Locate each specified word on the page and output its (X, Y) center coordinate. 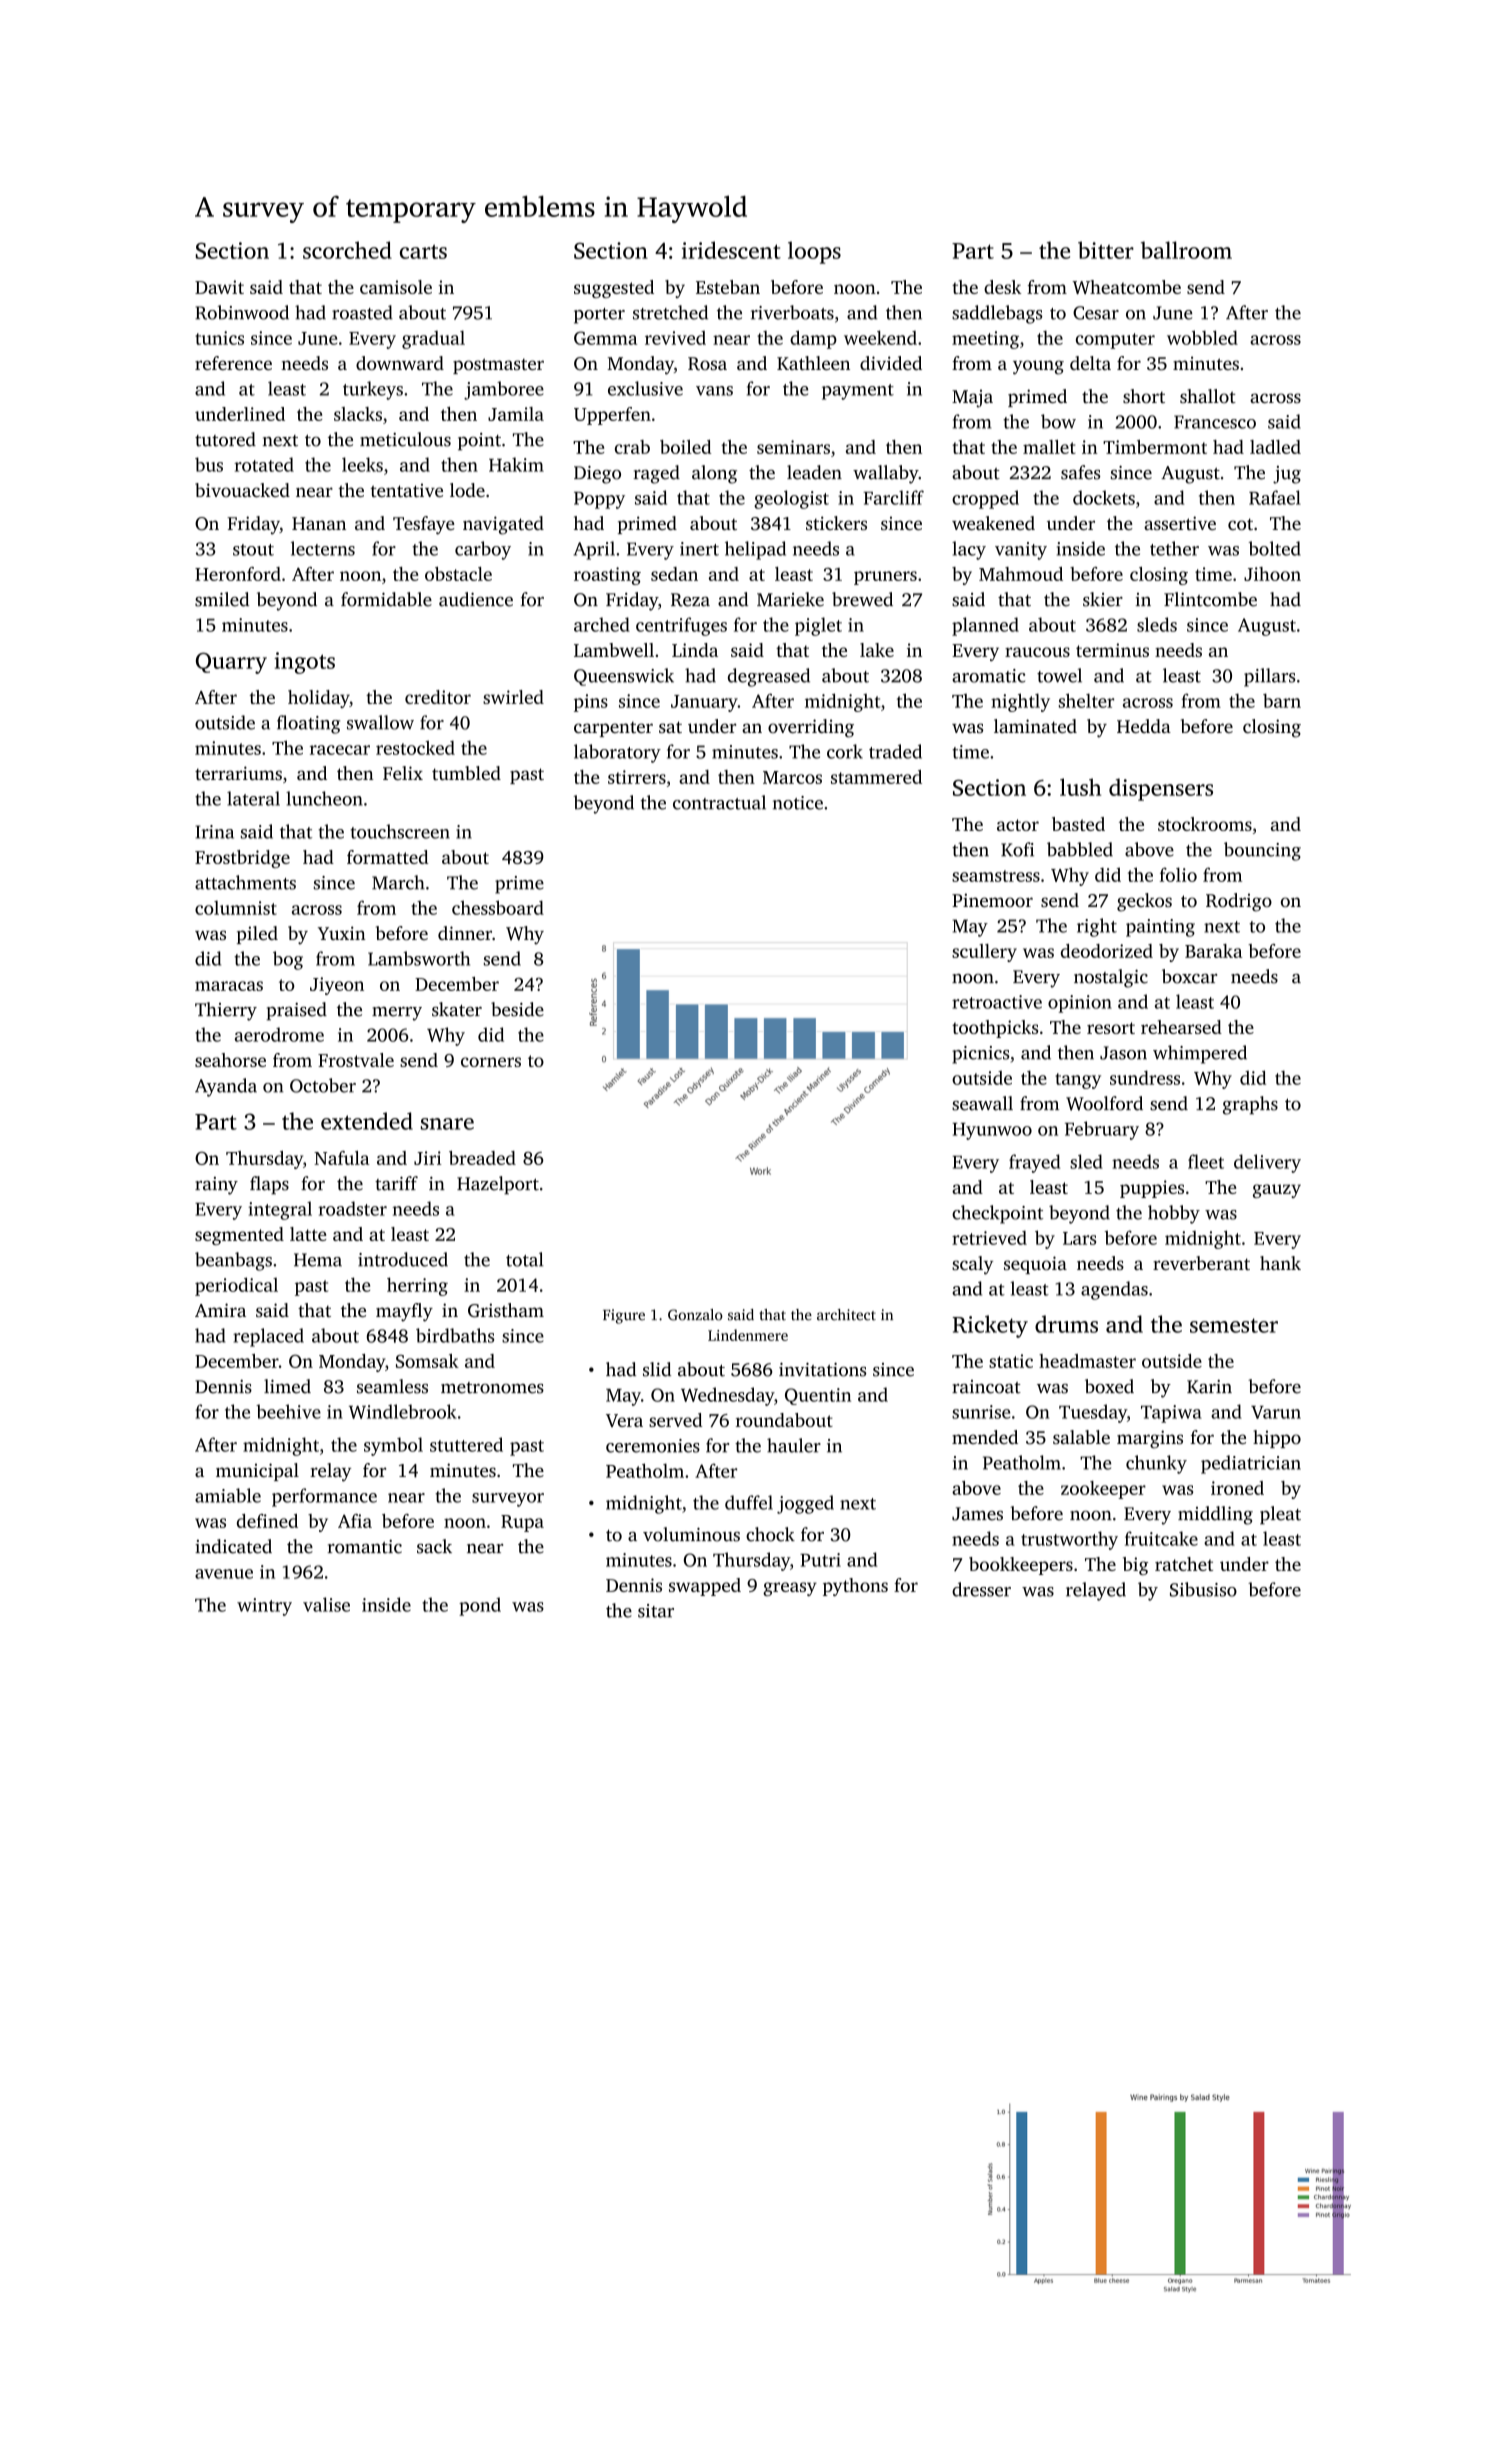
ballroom (1186, 250)
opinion (1080, 1004)
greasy (790, 1589)
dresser (981, 1589)
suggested (614, 289)
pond (480, 1606)
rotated (264, 464)
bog (288, 960)
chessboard (498, 907)
